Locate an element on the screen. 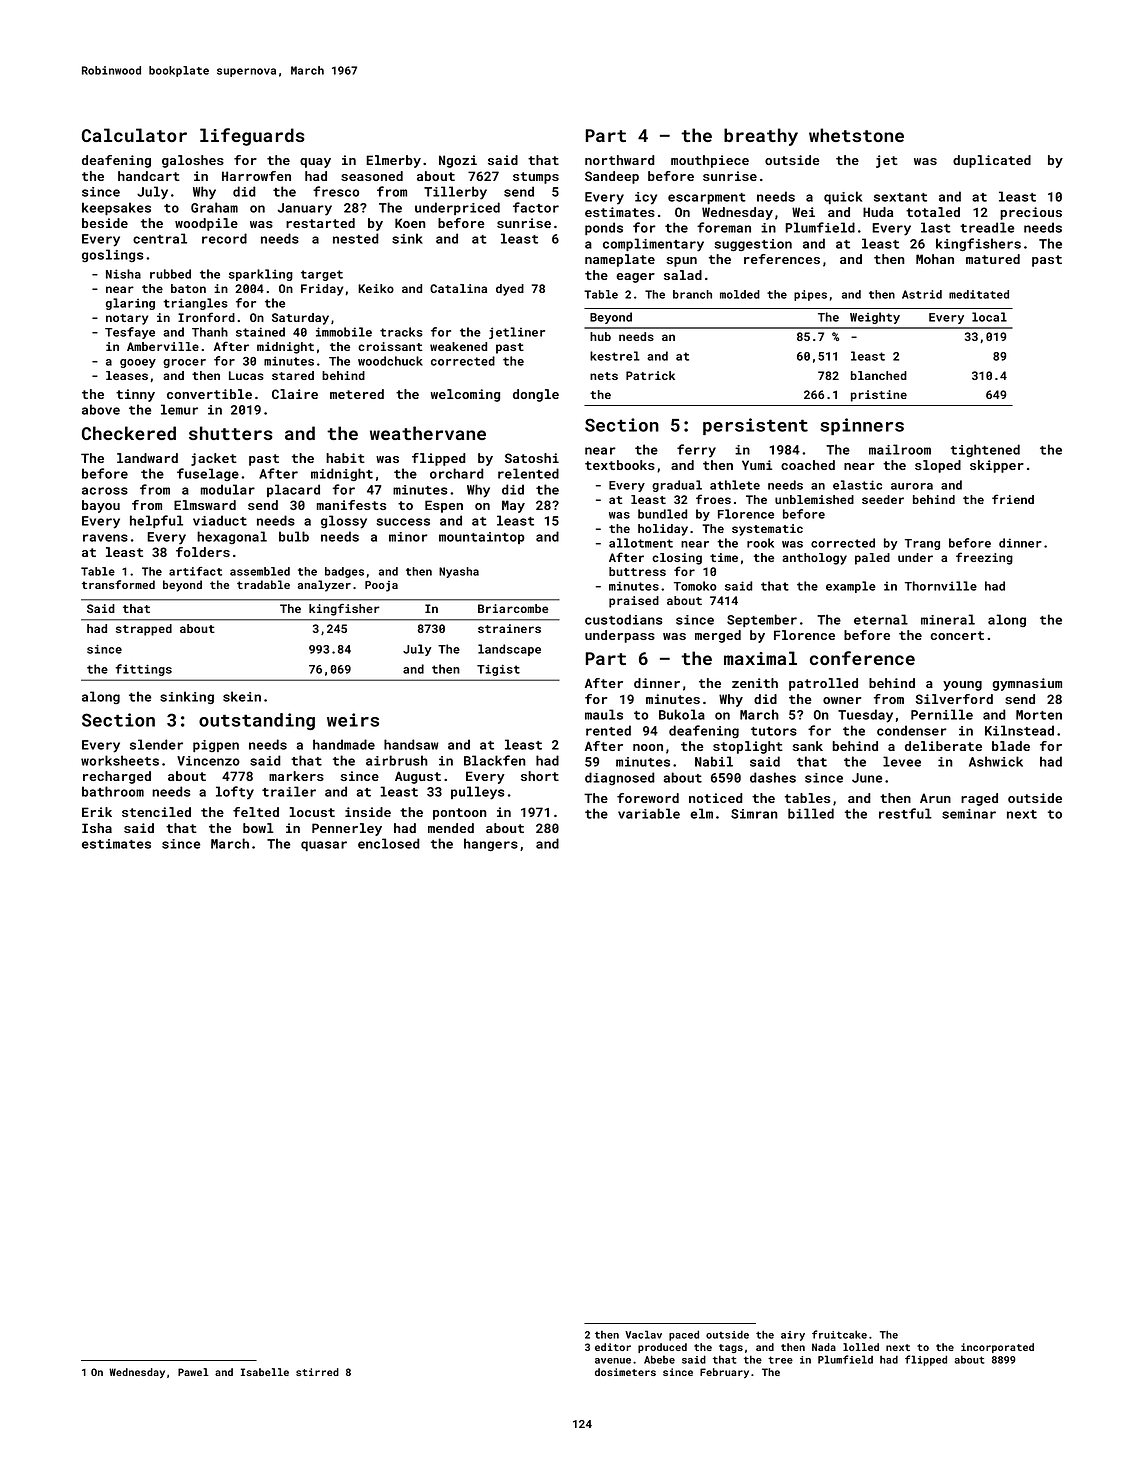 This screenshot has height=1480, width=1144. fruitcake is located at coordinates (839, 1334).
